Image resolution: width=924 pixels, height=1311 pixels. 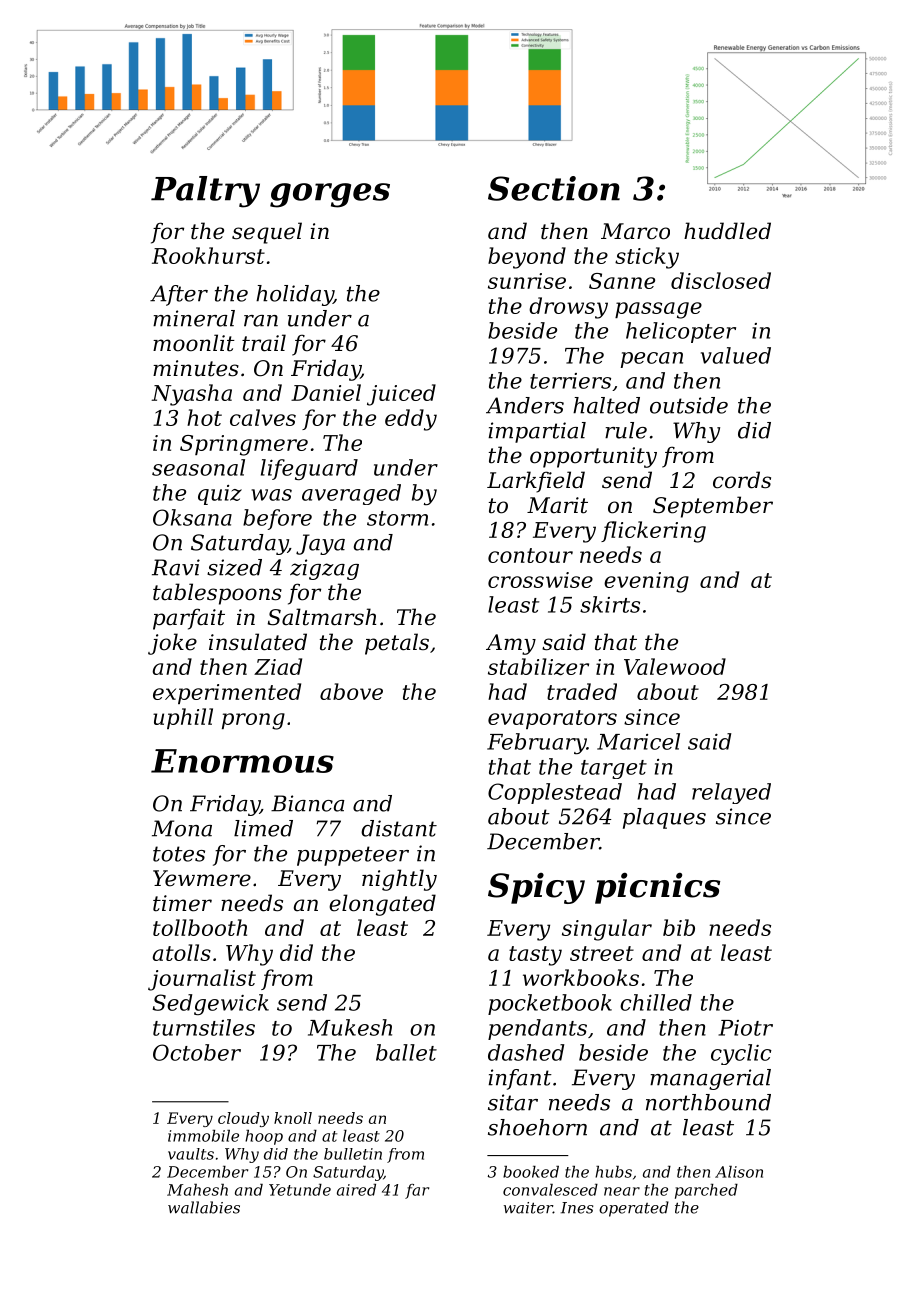 I want to click on huddled, so click(x=727, y=231).
